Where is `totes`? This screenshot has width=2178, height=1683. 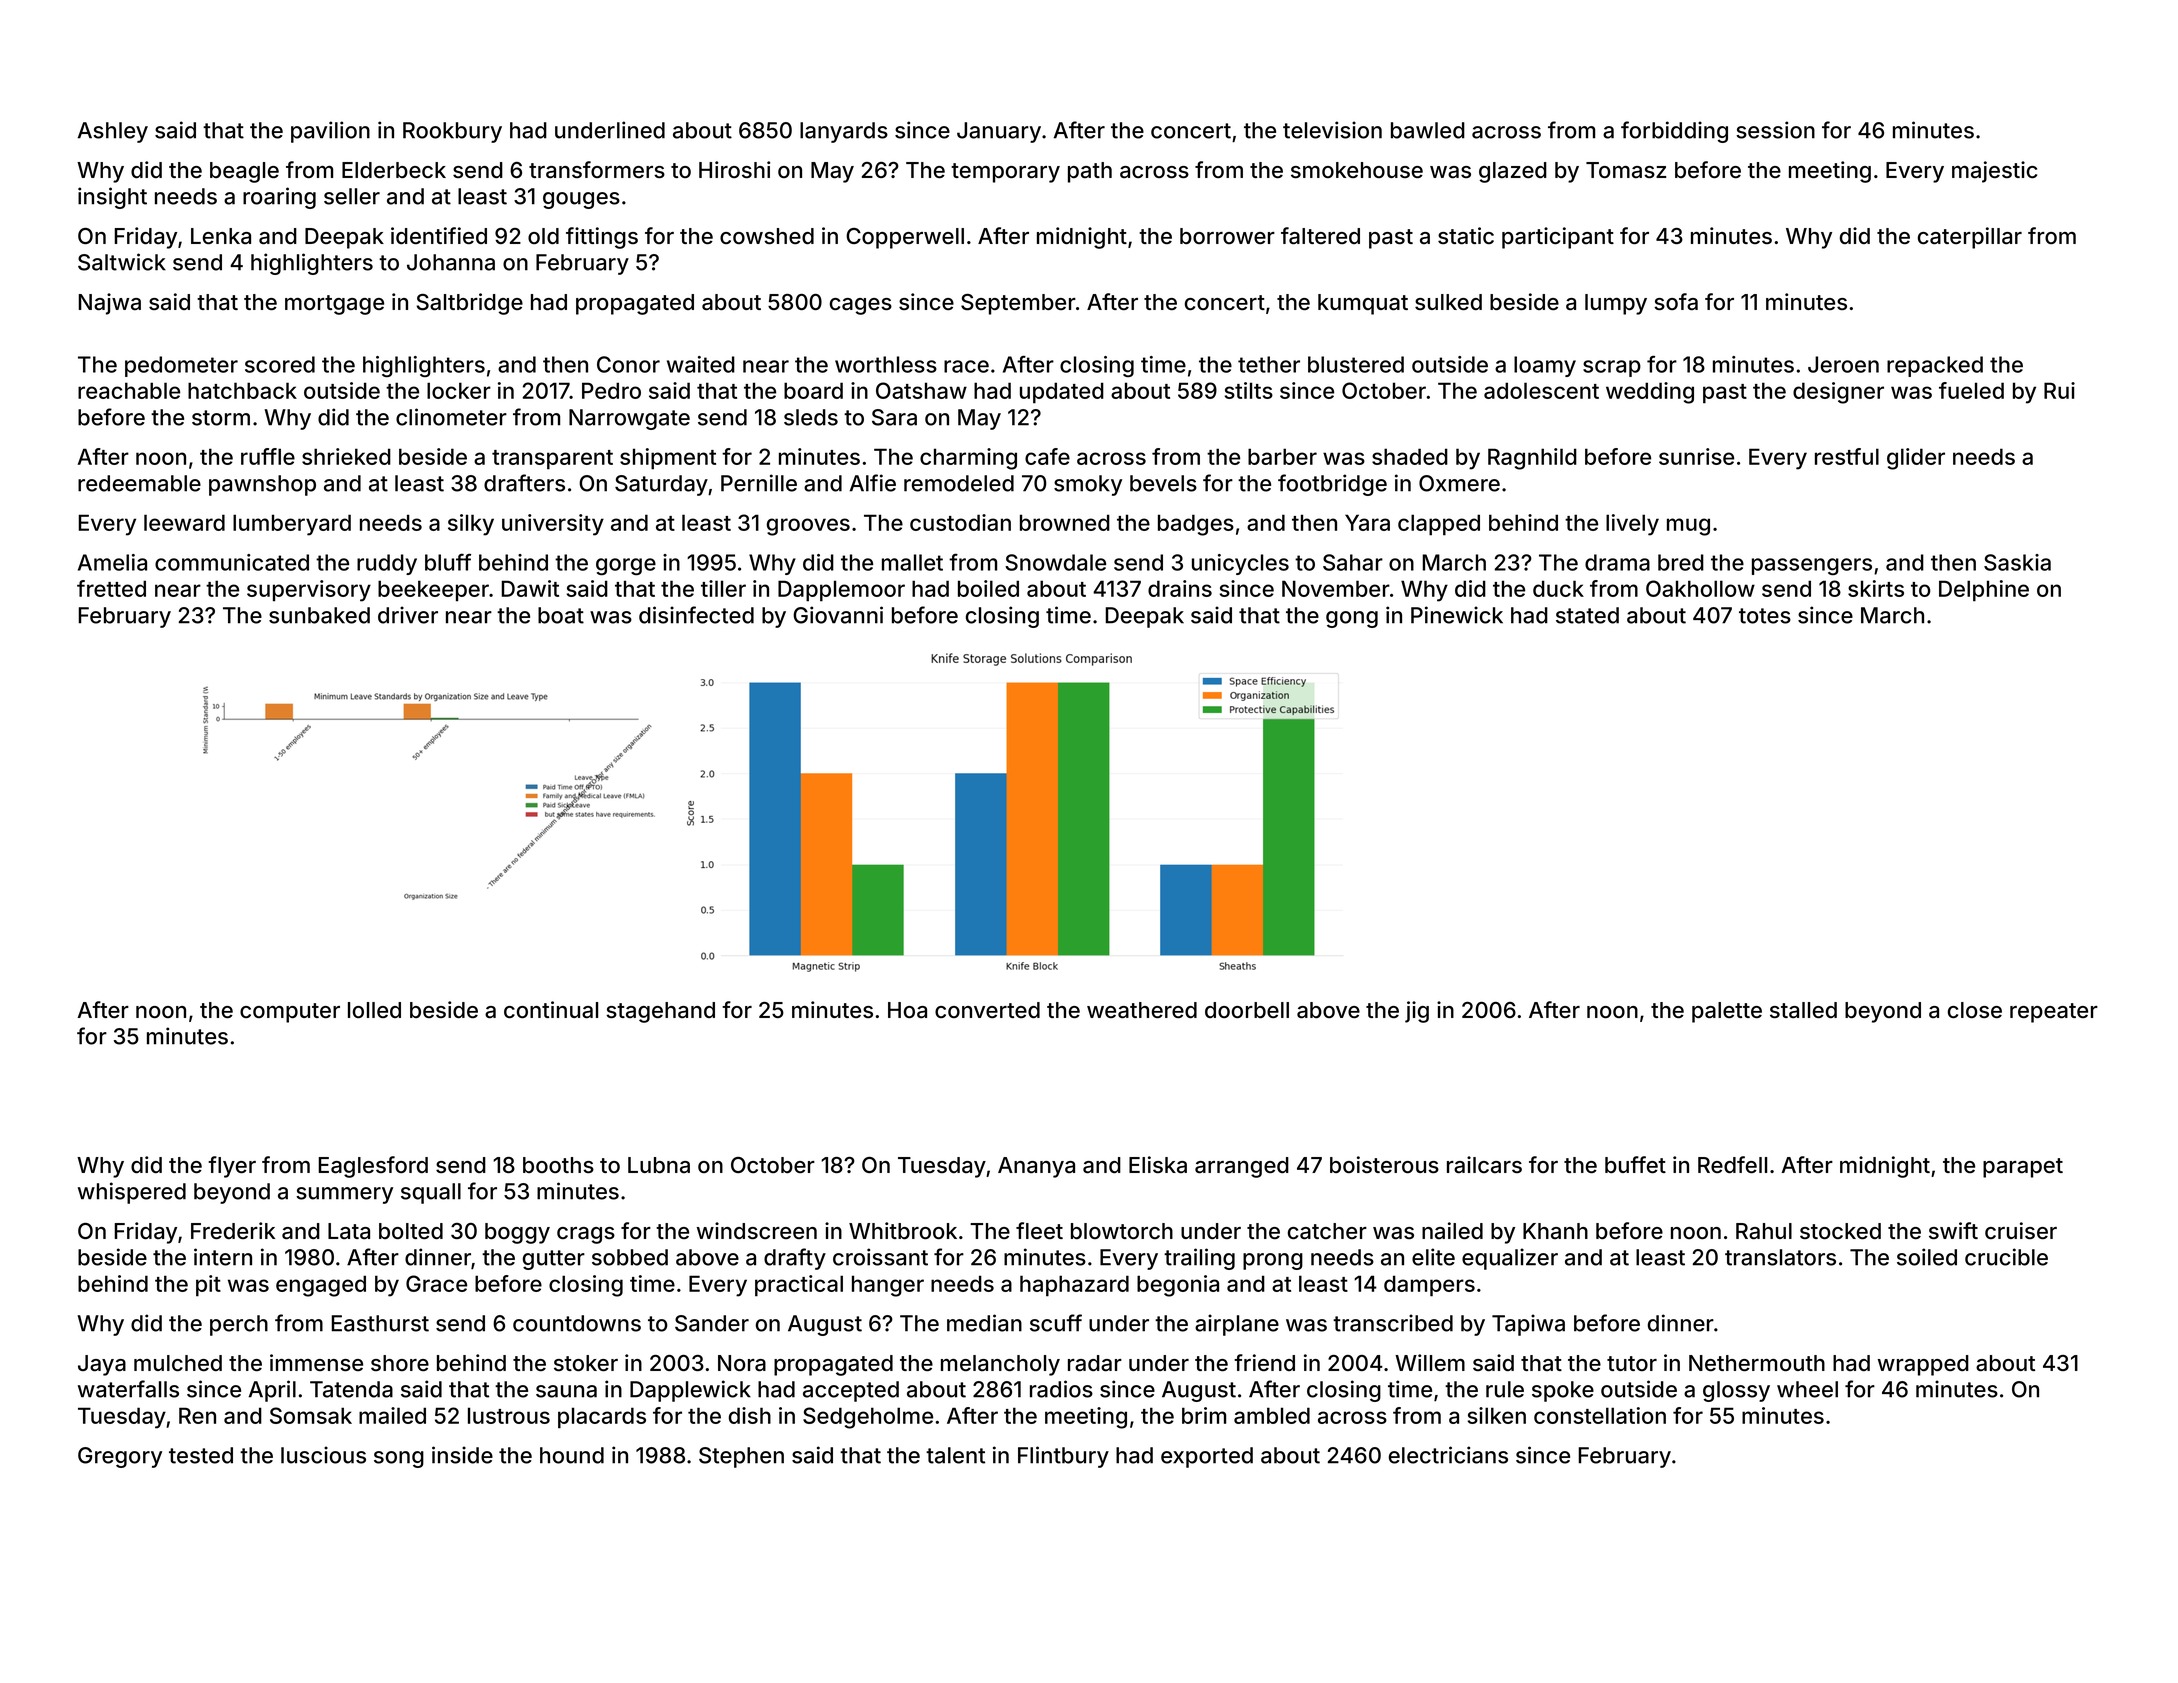
totes is located at coordinates (1765, 616).
